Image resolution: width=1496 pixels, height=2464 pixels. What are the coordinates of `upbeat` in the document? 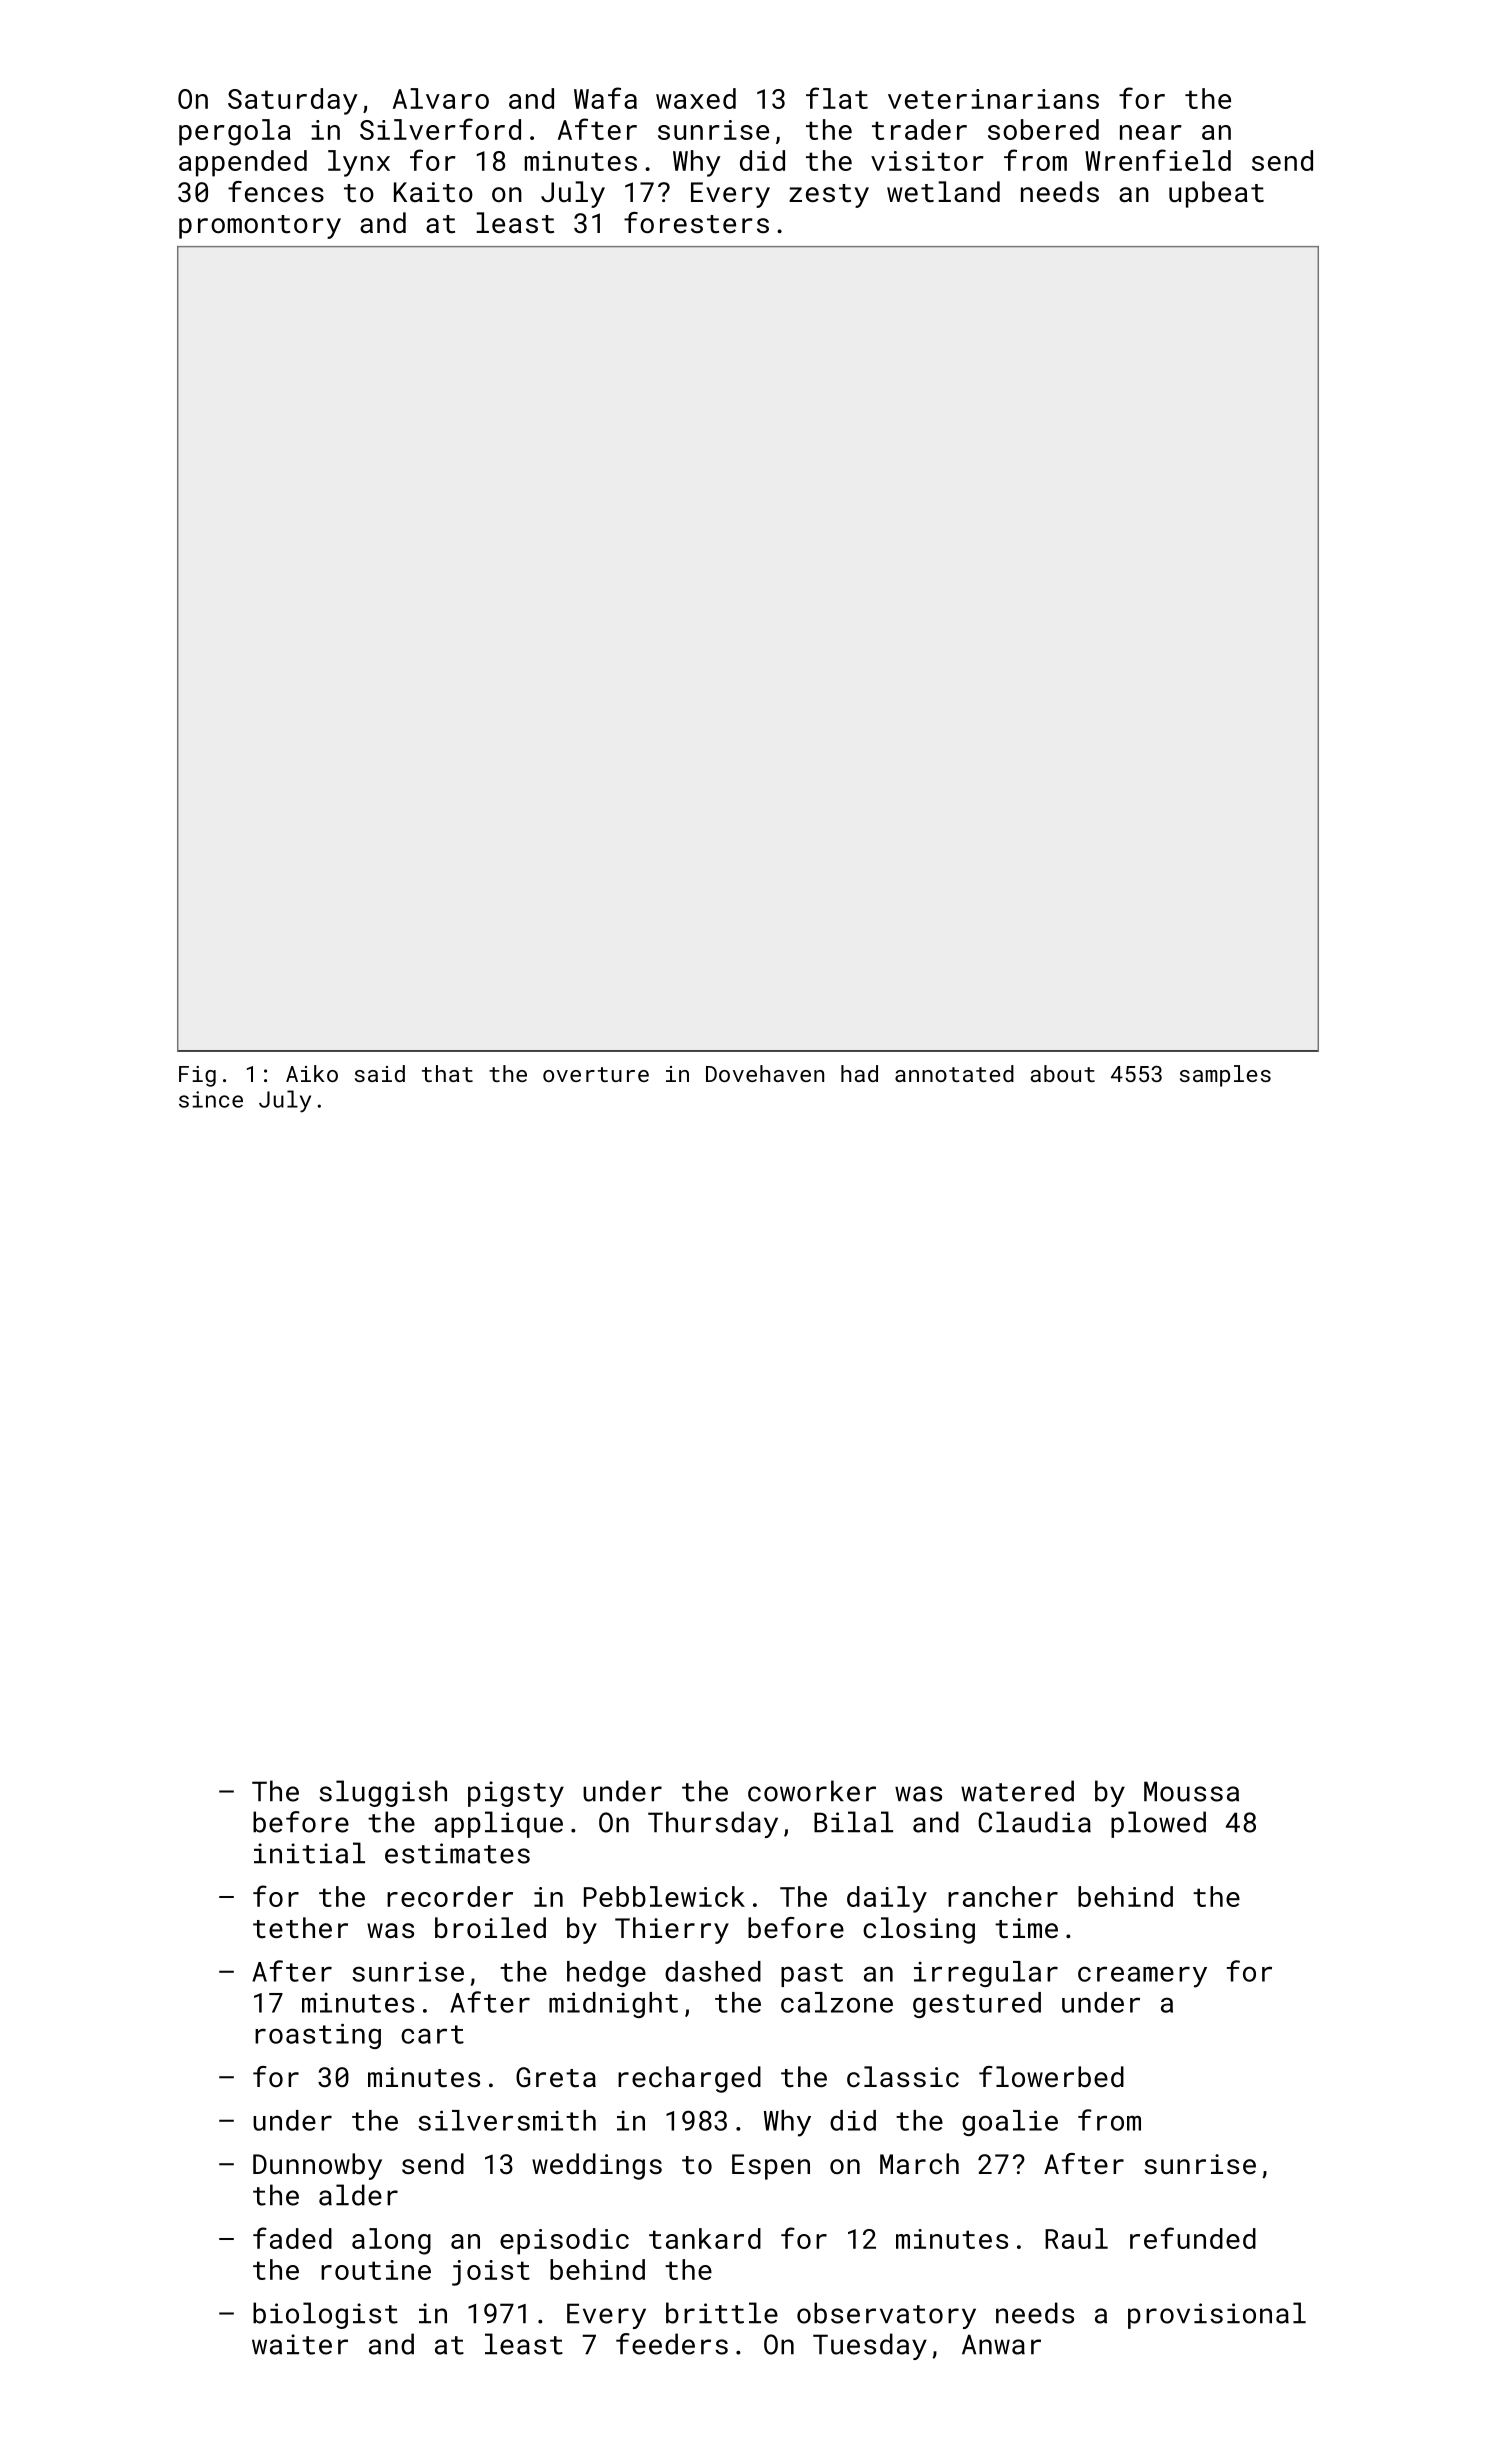 It's located at (1216, 194).
